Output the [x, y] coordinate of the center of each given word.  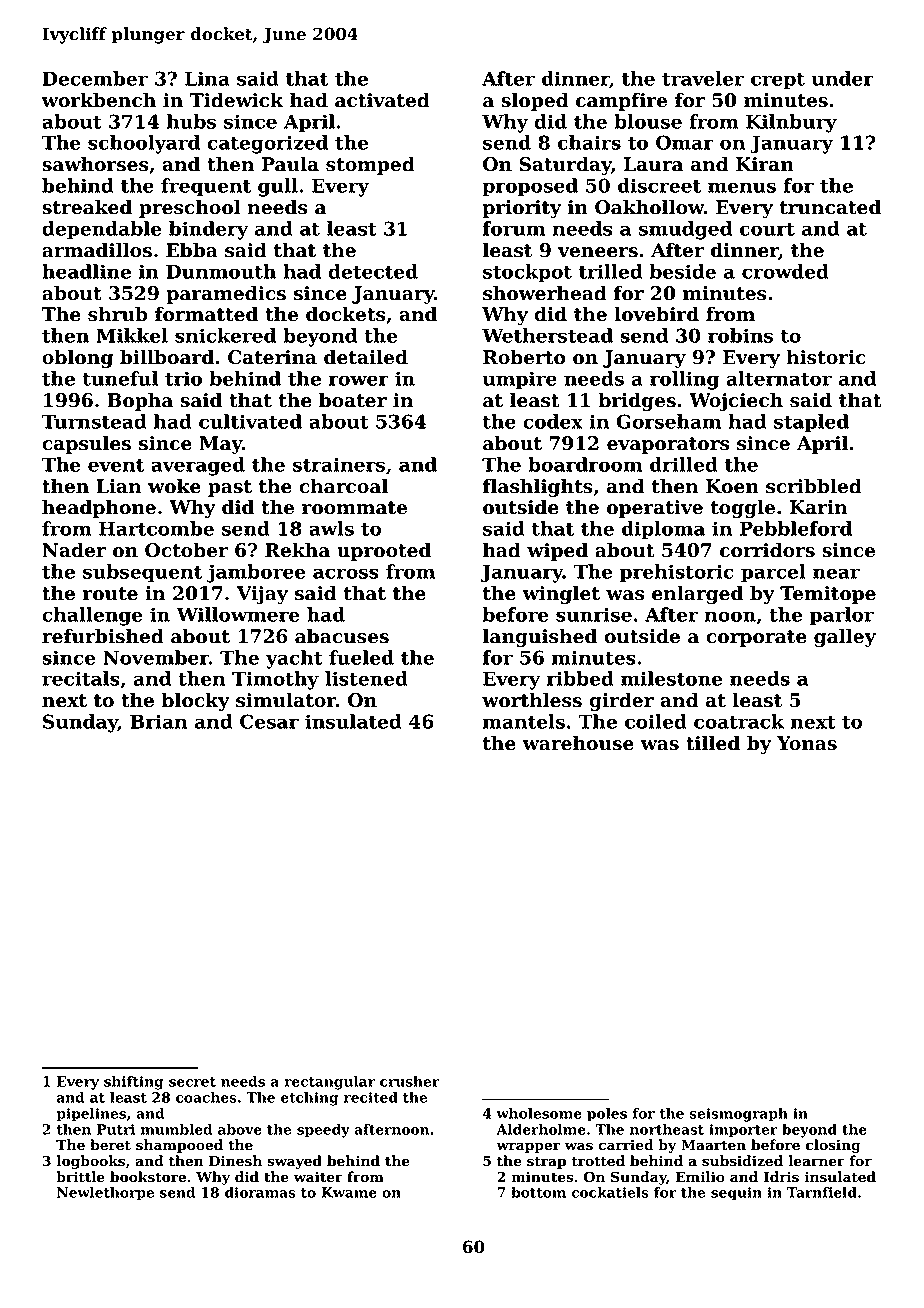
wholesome [539, 1113]
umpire [519, 380]
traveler [703, 78]
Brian [158, 721]
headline [86, 271]
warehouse [578, 743]
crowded [785, 271]
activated [382, 100]
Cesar [269, 721]
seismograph [739, 1115]
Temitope [828, 595]
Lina [207, 78]
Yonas [807, 743]
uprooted [384, 551]
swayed [294, 1162]
